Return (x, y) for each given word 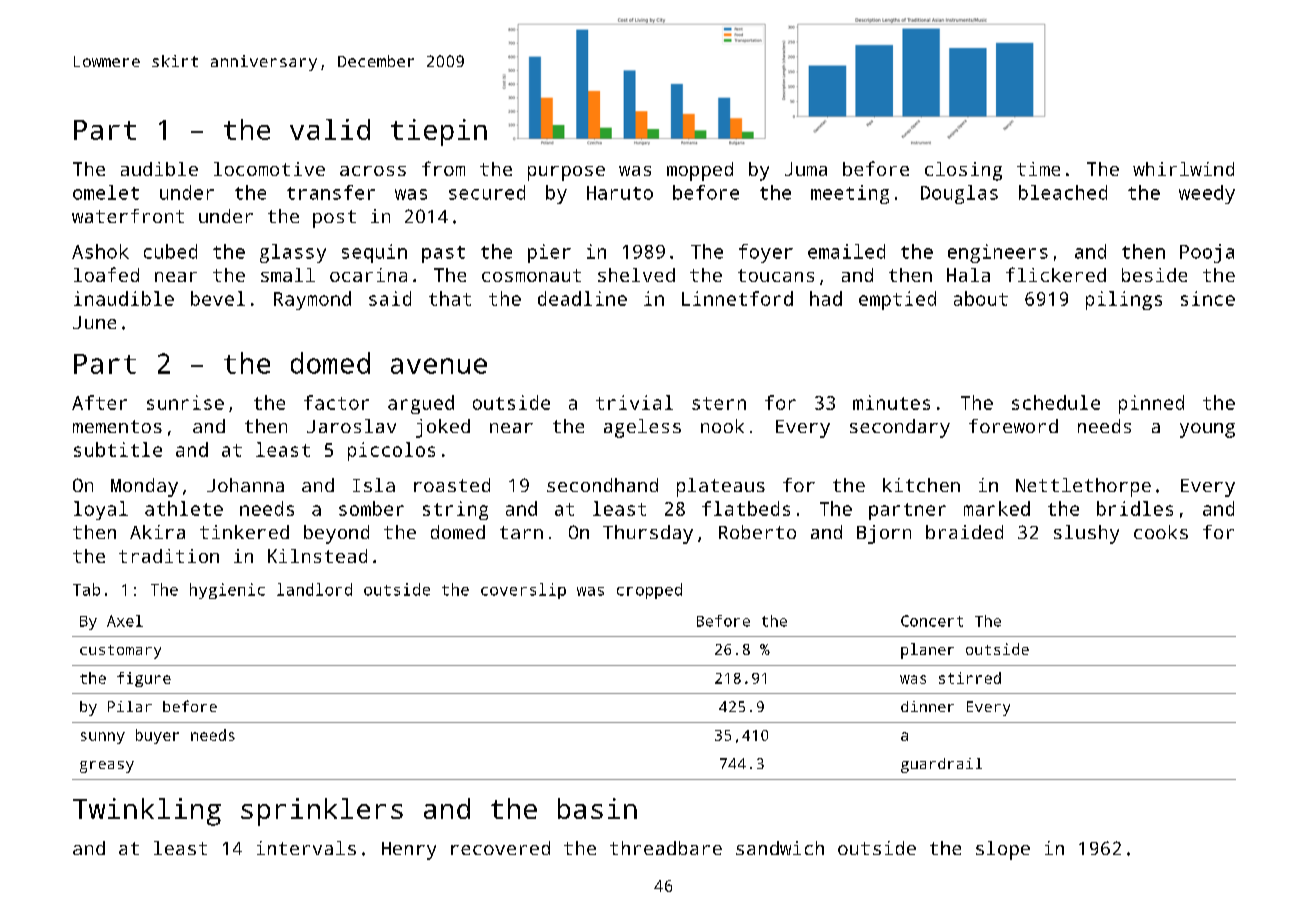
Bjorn (884, 534)
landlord (314, 589)
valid (330, 129)
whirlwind (1183, 169)
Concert (932, 621)
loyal (101, 510)
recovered (500, 848)
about (981, 298)
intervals (306, 848)
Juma (806, 169)
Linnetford (737, 298)
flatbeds (746, 508)
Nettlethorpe (1083, 487)
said (390, 298)
